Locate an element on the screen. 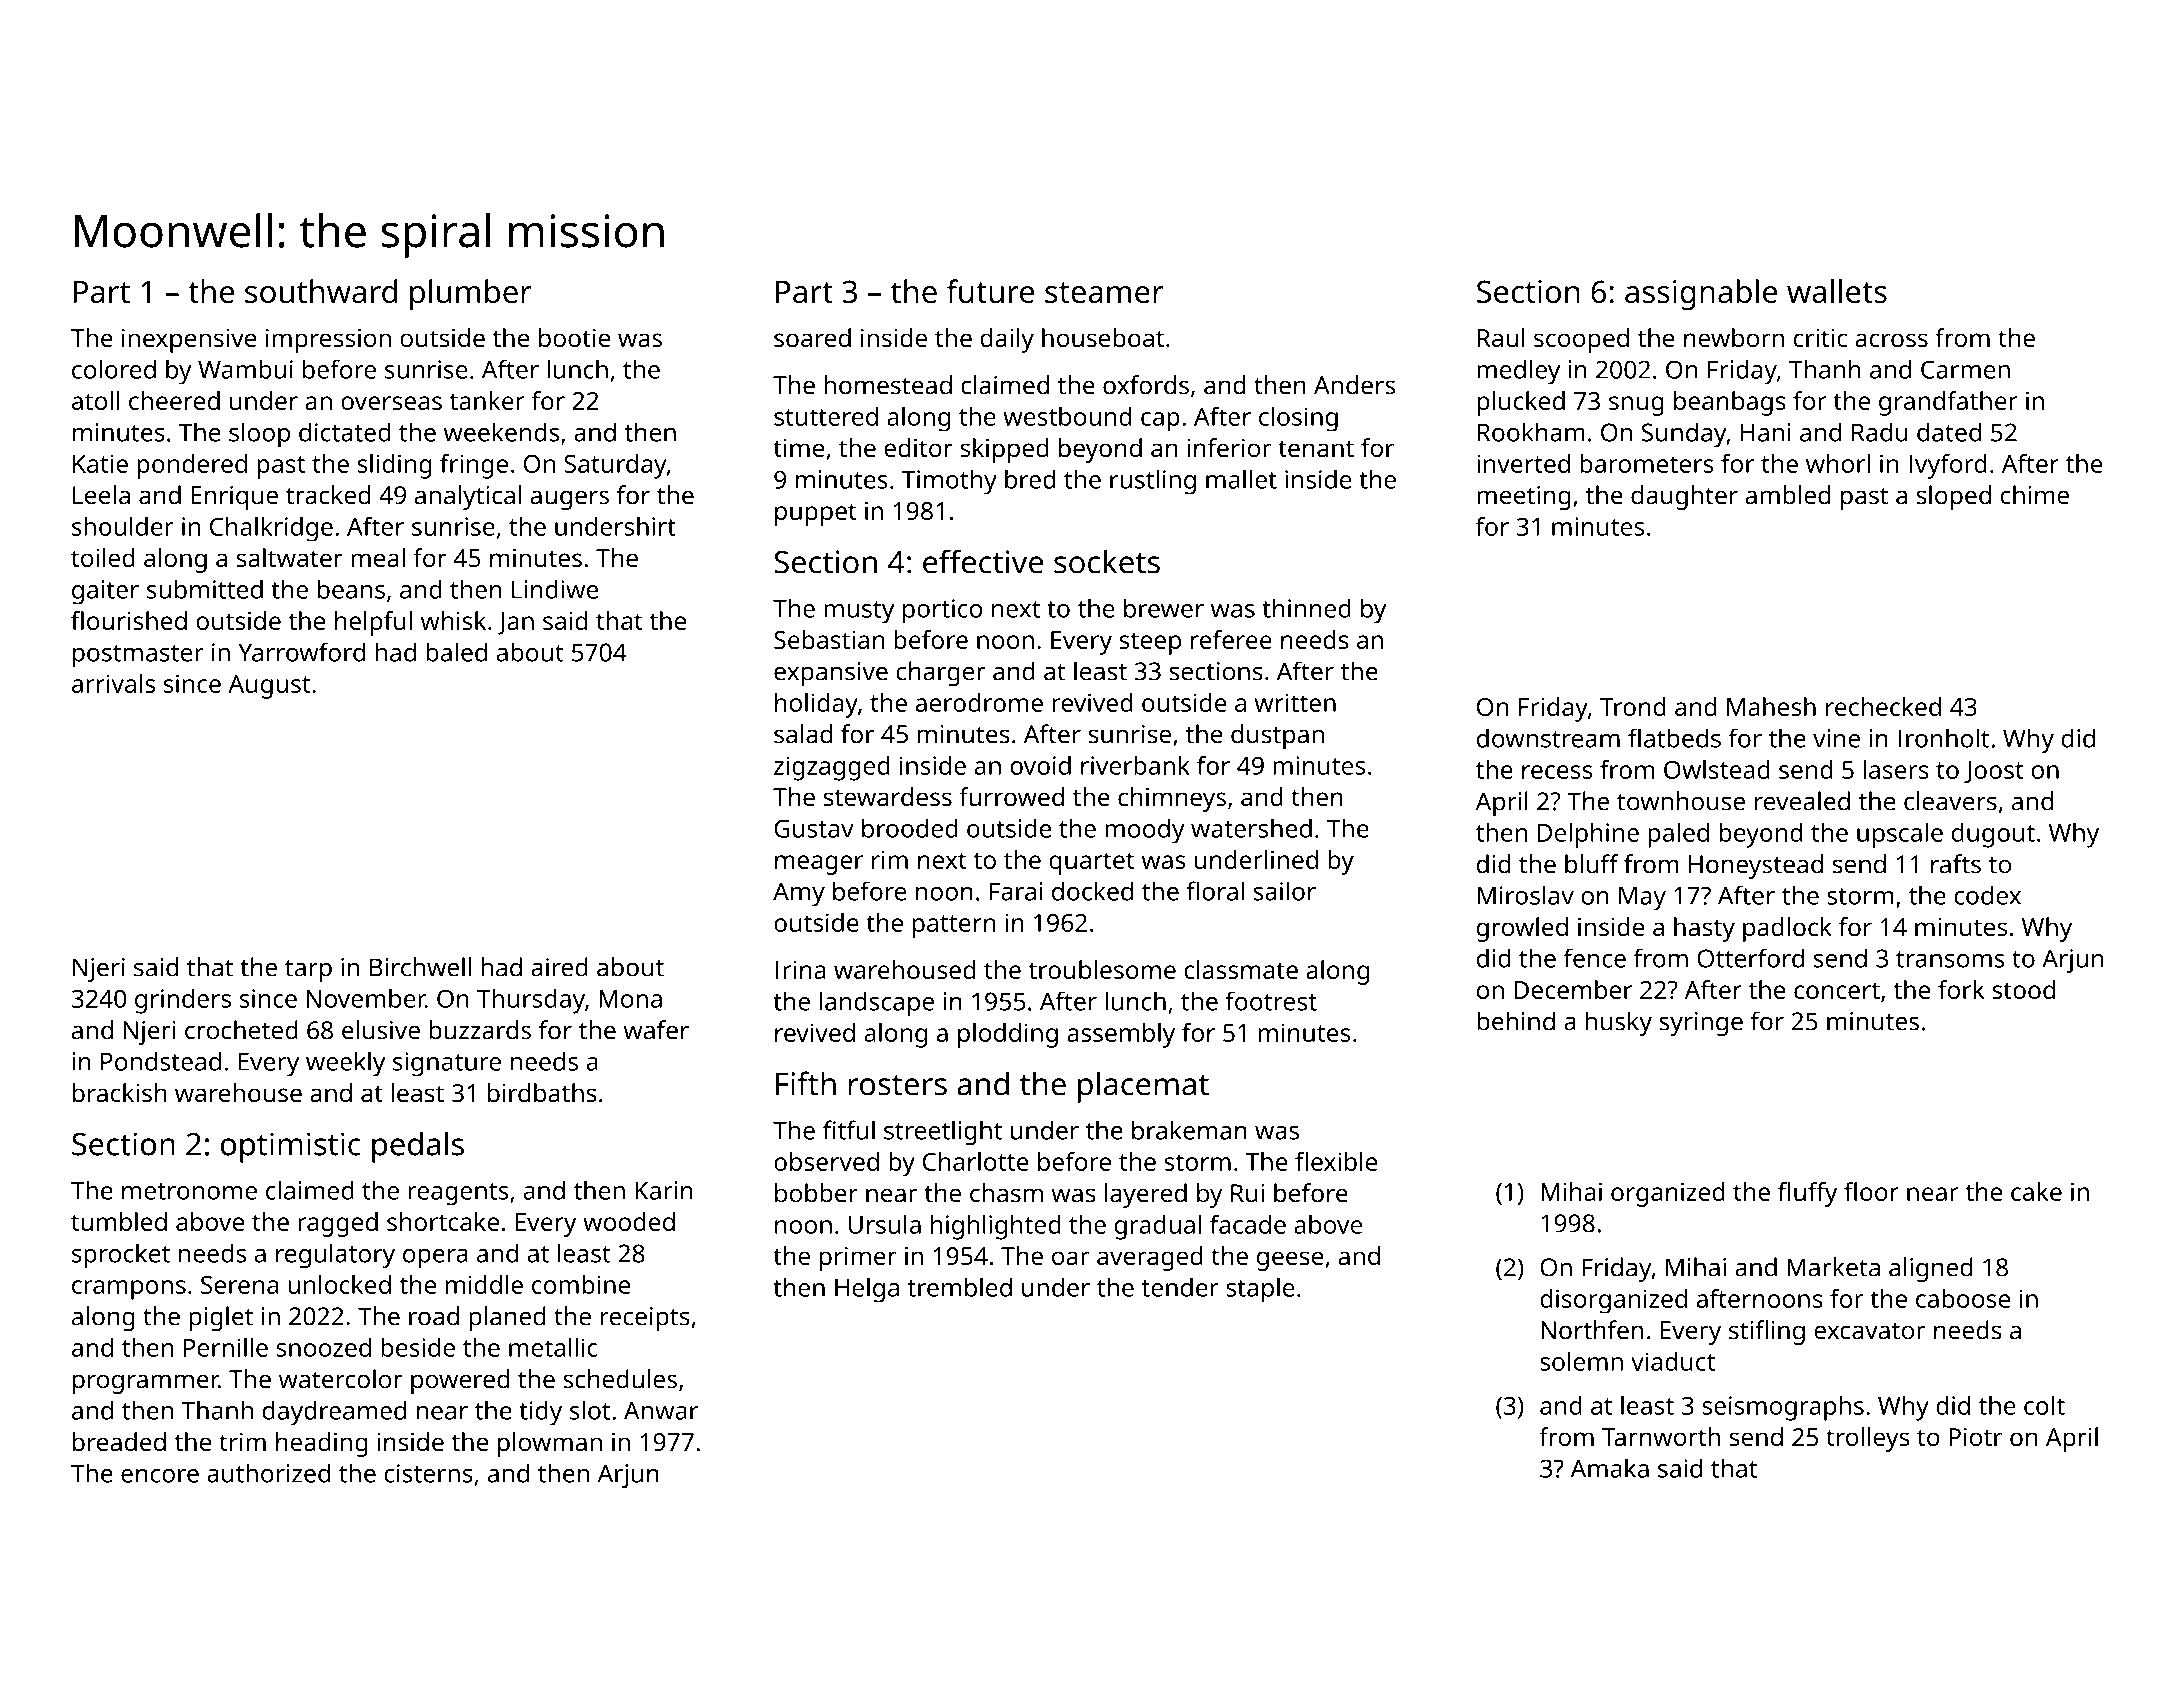 This screenshot has height=1683, width=2178. wallets is located at coordinates (1837, 291).
